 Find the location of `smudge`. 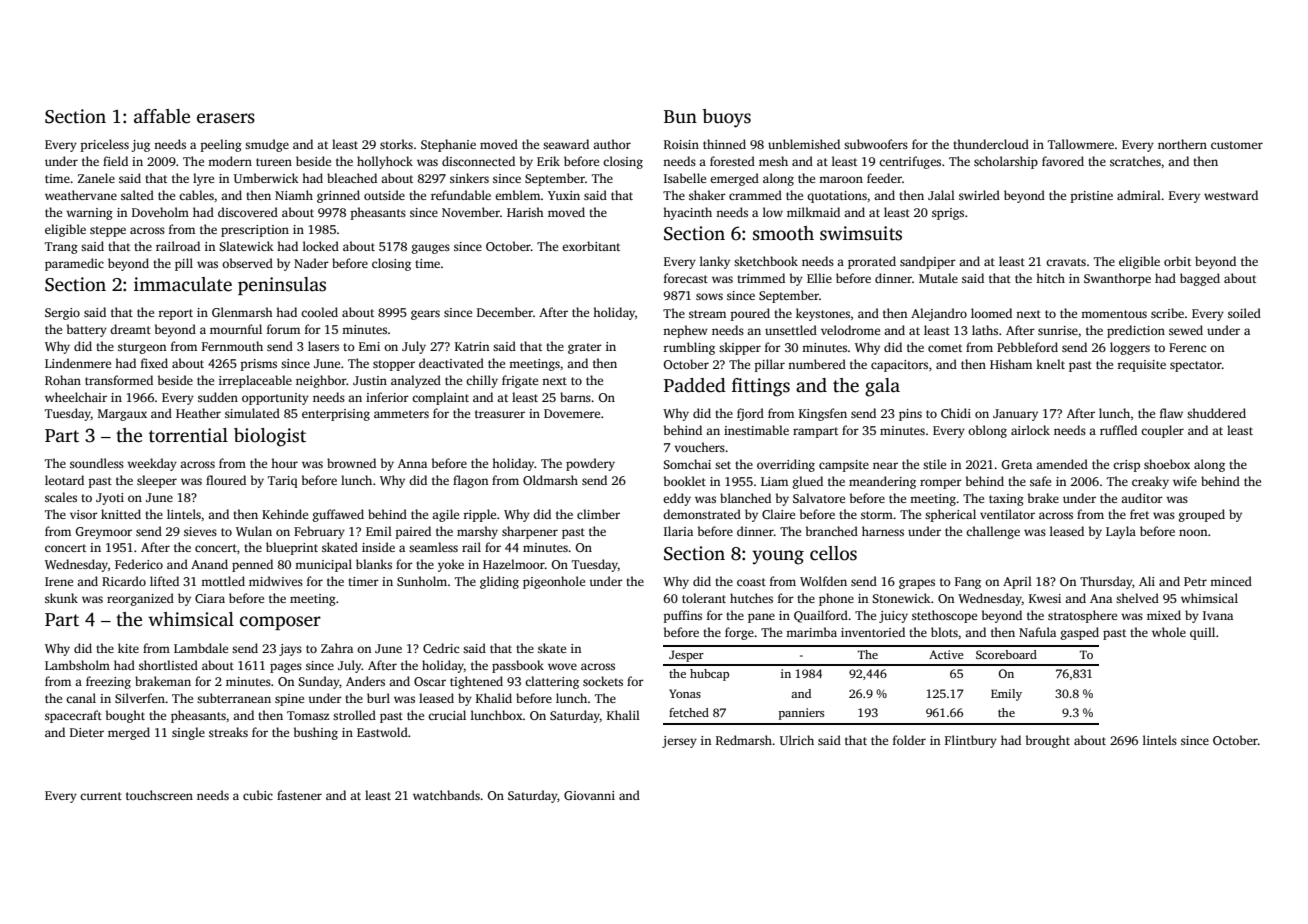

smudge is located at coordinates (267, 145).
